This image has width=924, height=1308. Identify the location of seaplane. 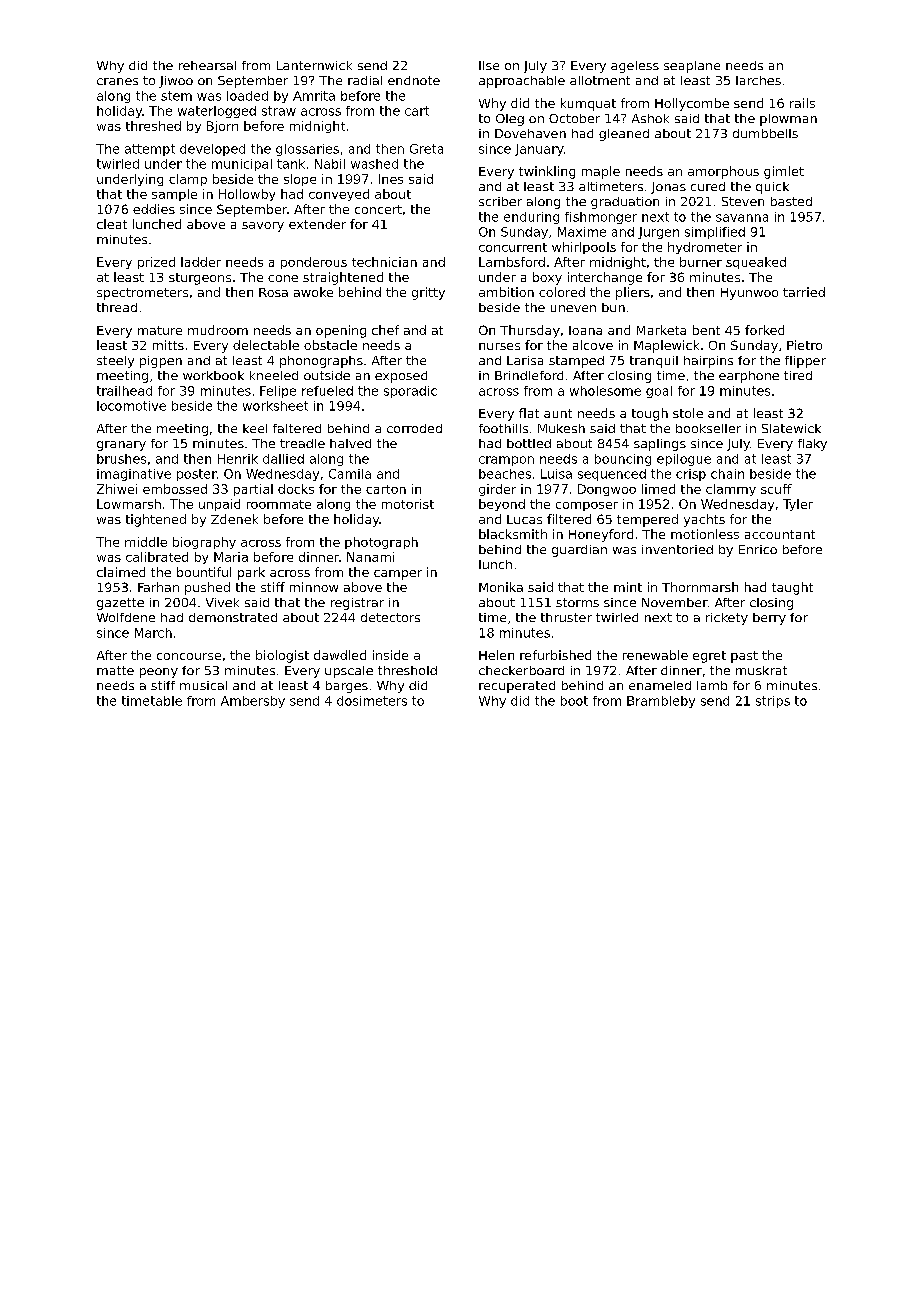
(692, 67).
